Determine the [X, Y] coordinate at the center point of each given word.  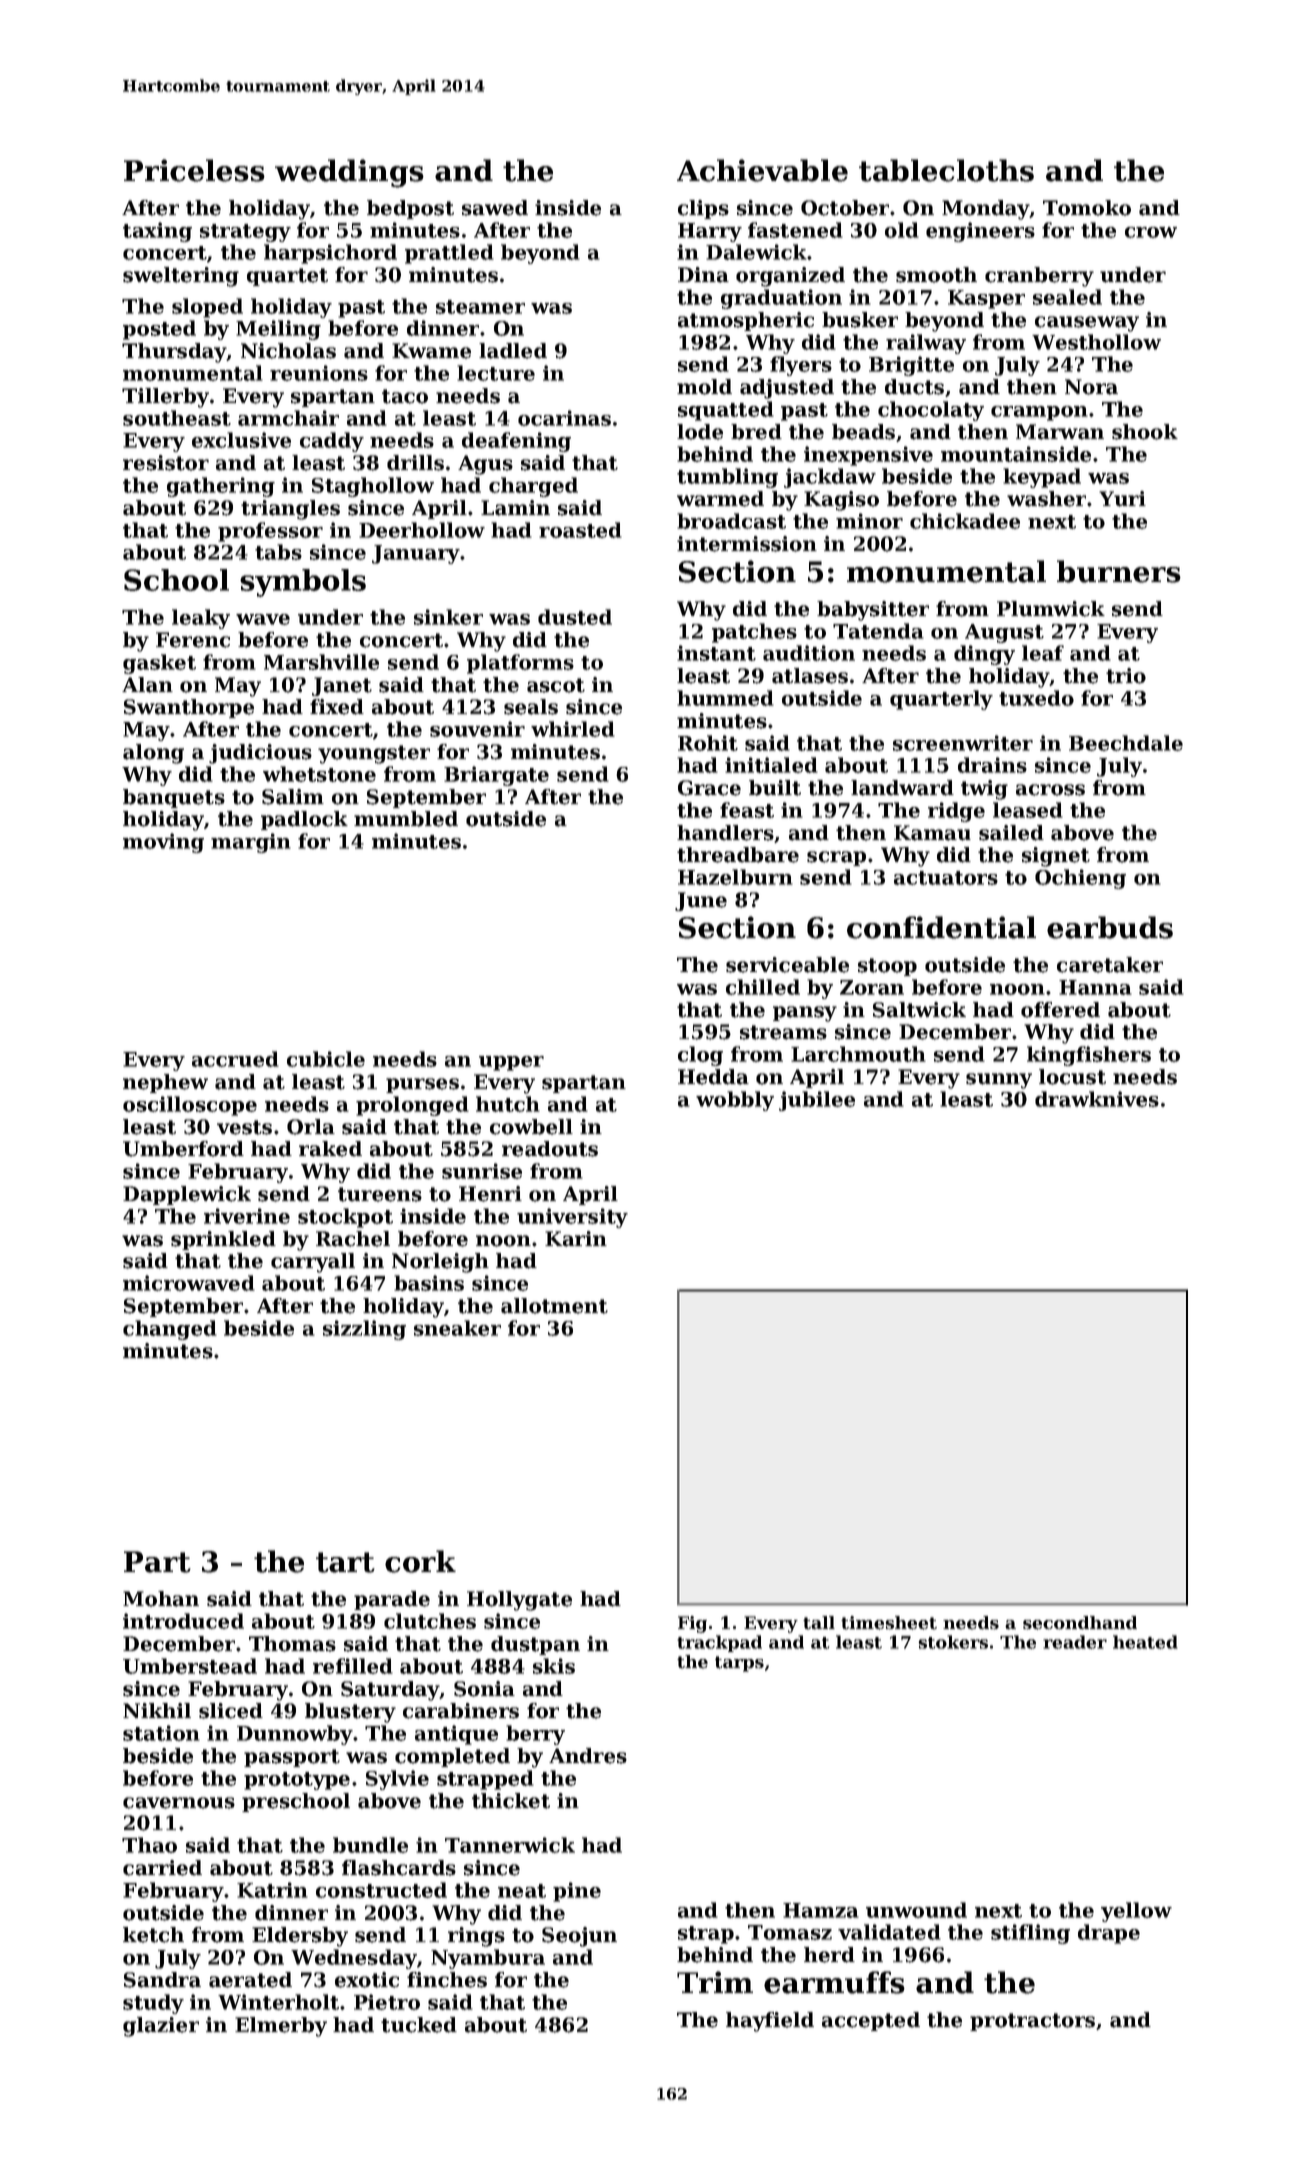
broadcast [731, 521]
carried [162, 1868]
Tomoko [1087, 208]
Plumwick [1051, 609]
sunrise [482, 1171]
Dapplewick [187, 1195]
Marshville [321, 662]
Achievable [762, 170]
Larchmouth [858, 1054]
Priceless [194, 170]
